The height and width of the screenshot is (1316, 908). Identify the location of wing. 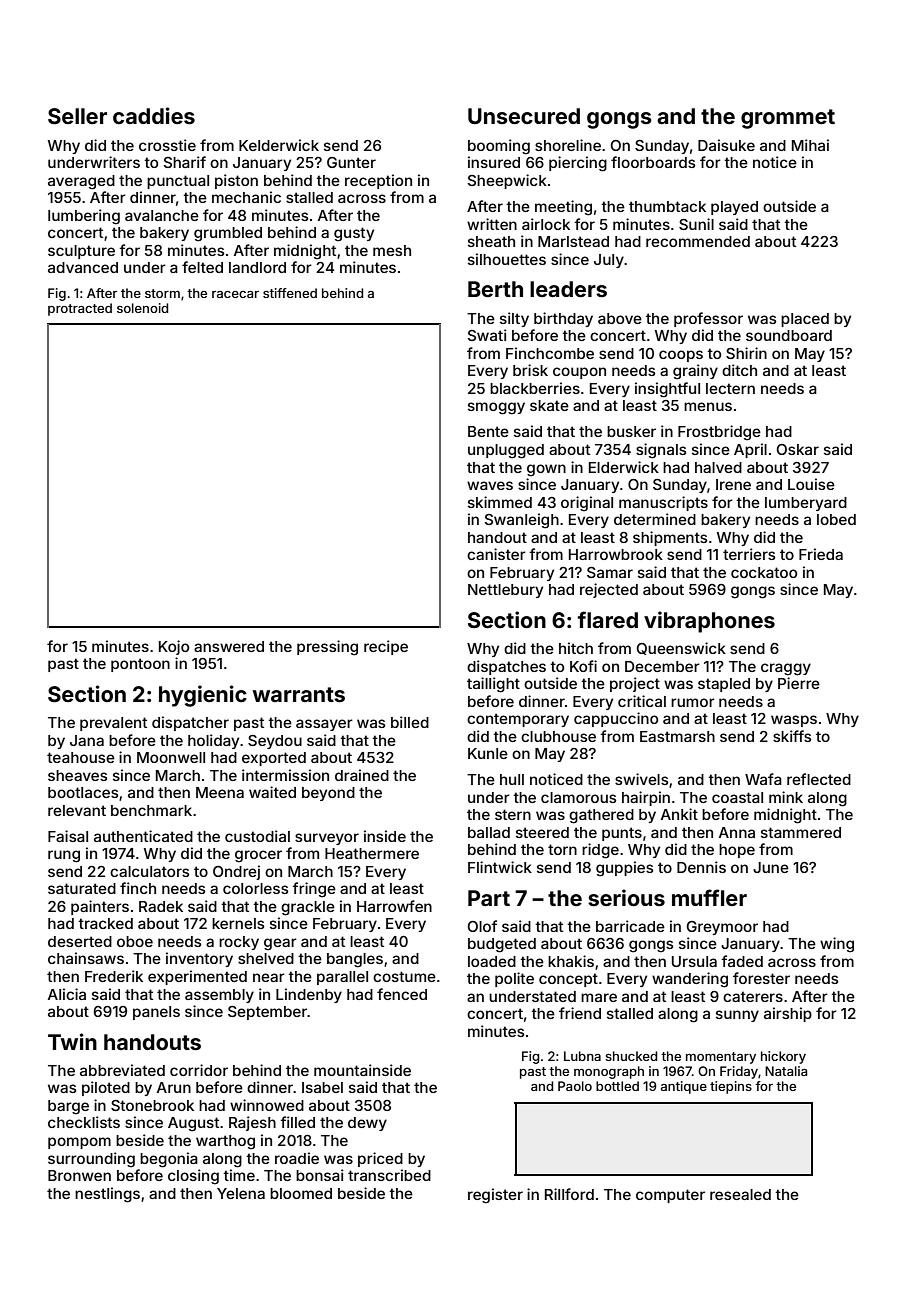
(837, 945).
